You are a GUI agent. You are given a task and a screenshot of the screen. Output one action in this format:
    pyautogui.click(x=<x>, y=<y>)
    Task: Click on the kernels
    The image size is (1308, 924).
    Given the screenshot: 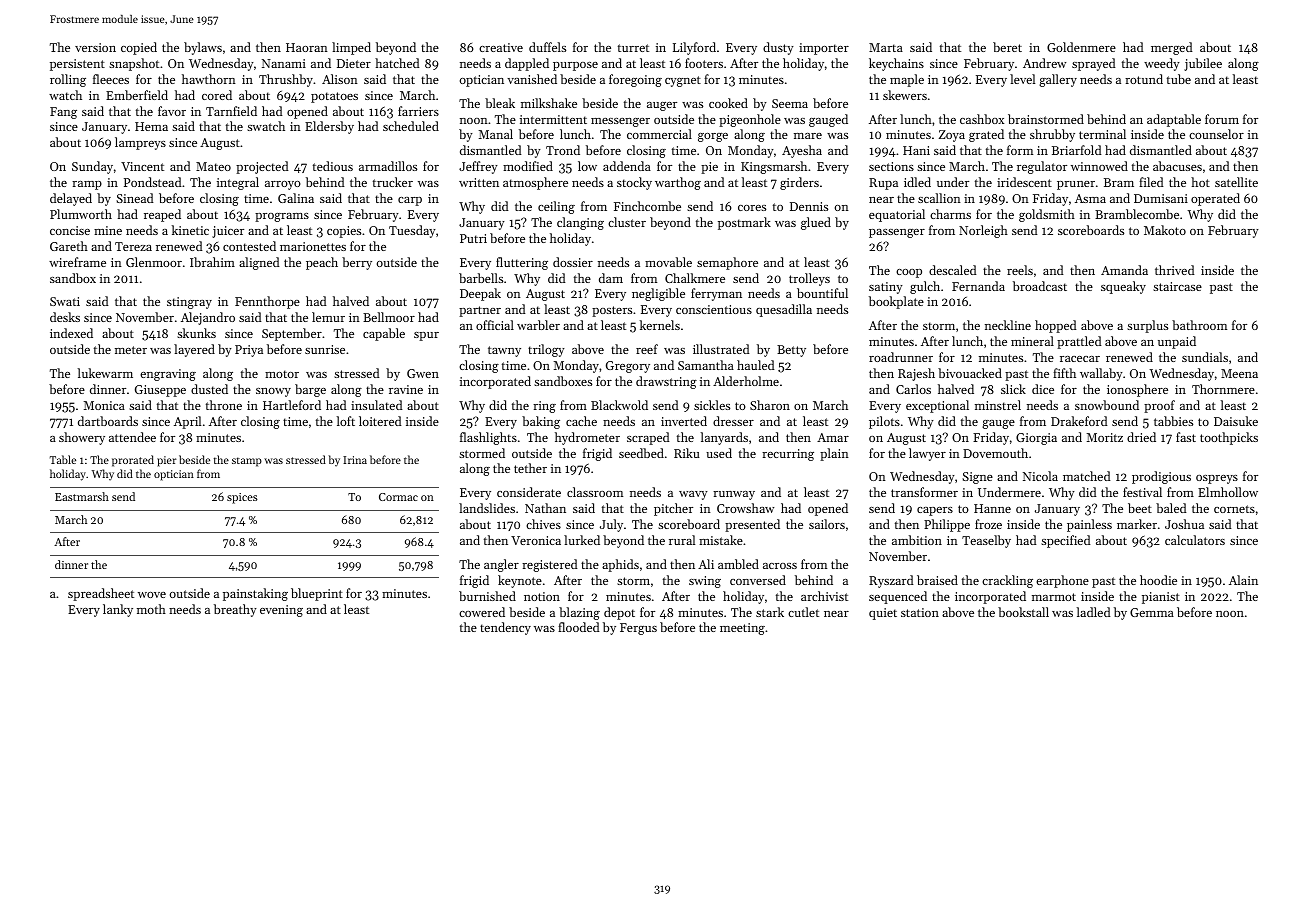 What is the action you would take?
    pyautogui.click(x=660, y=325)
